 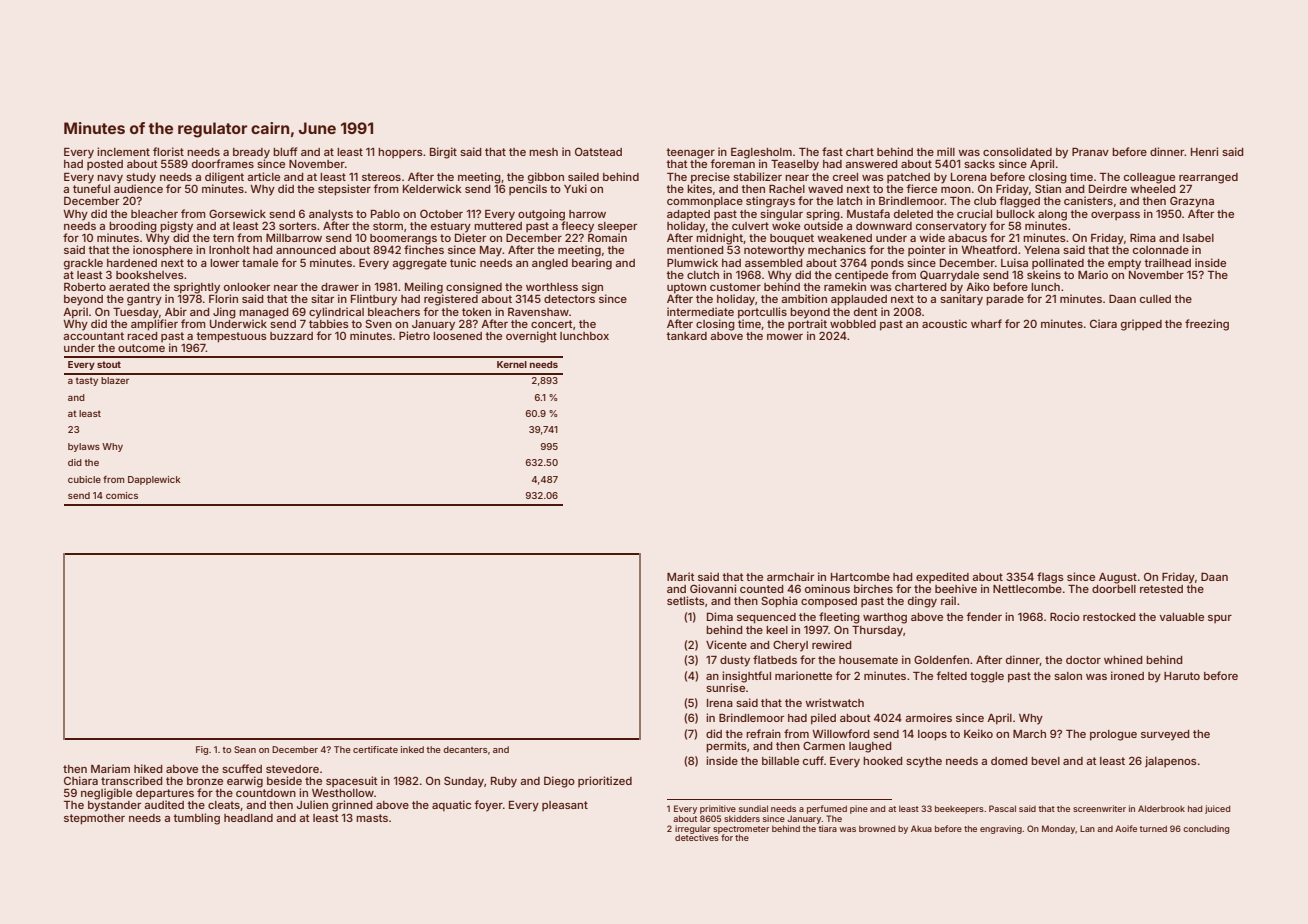 What do you see at coordinates (165, 794) in the screenshot?
I see `departures` at bounding box center [165, 794].
